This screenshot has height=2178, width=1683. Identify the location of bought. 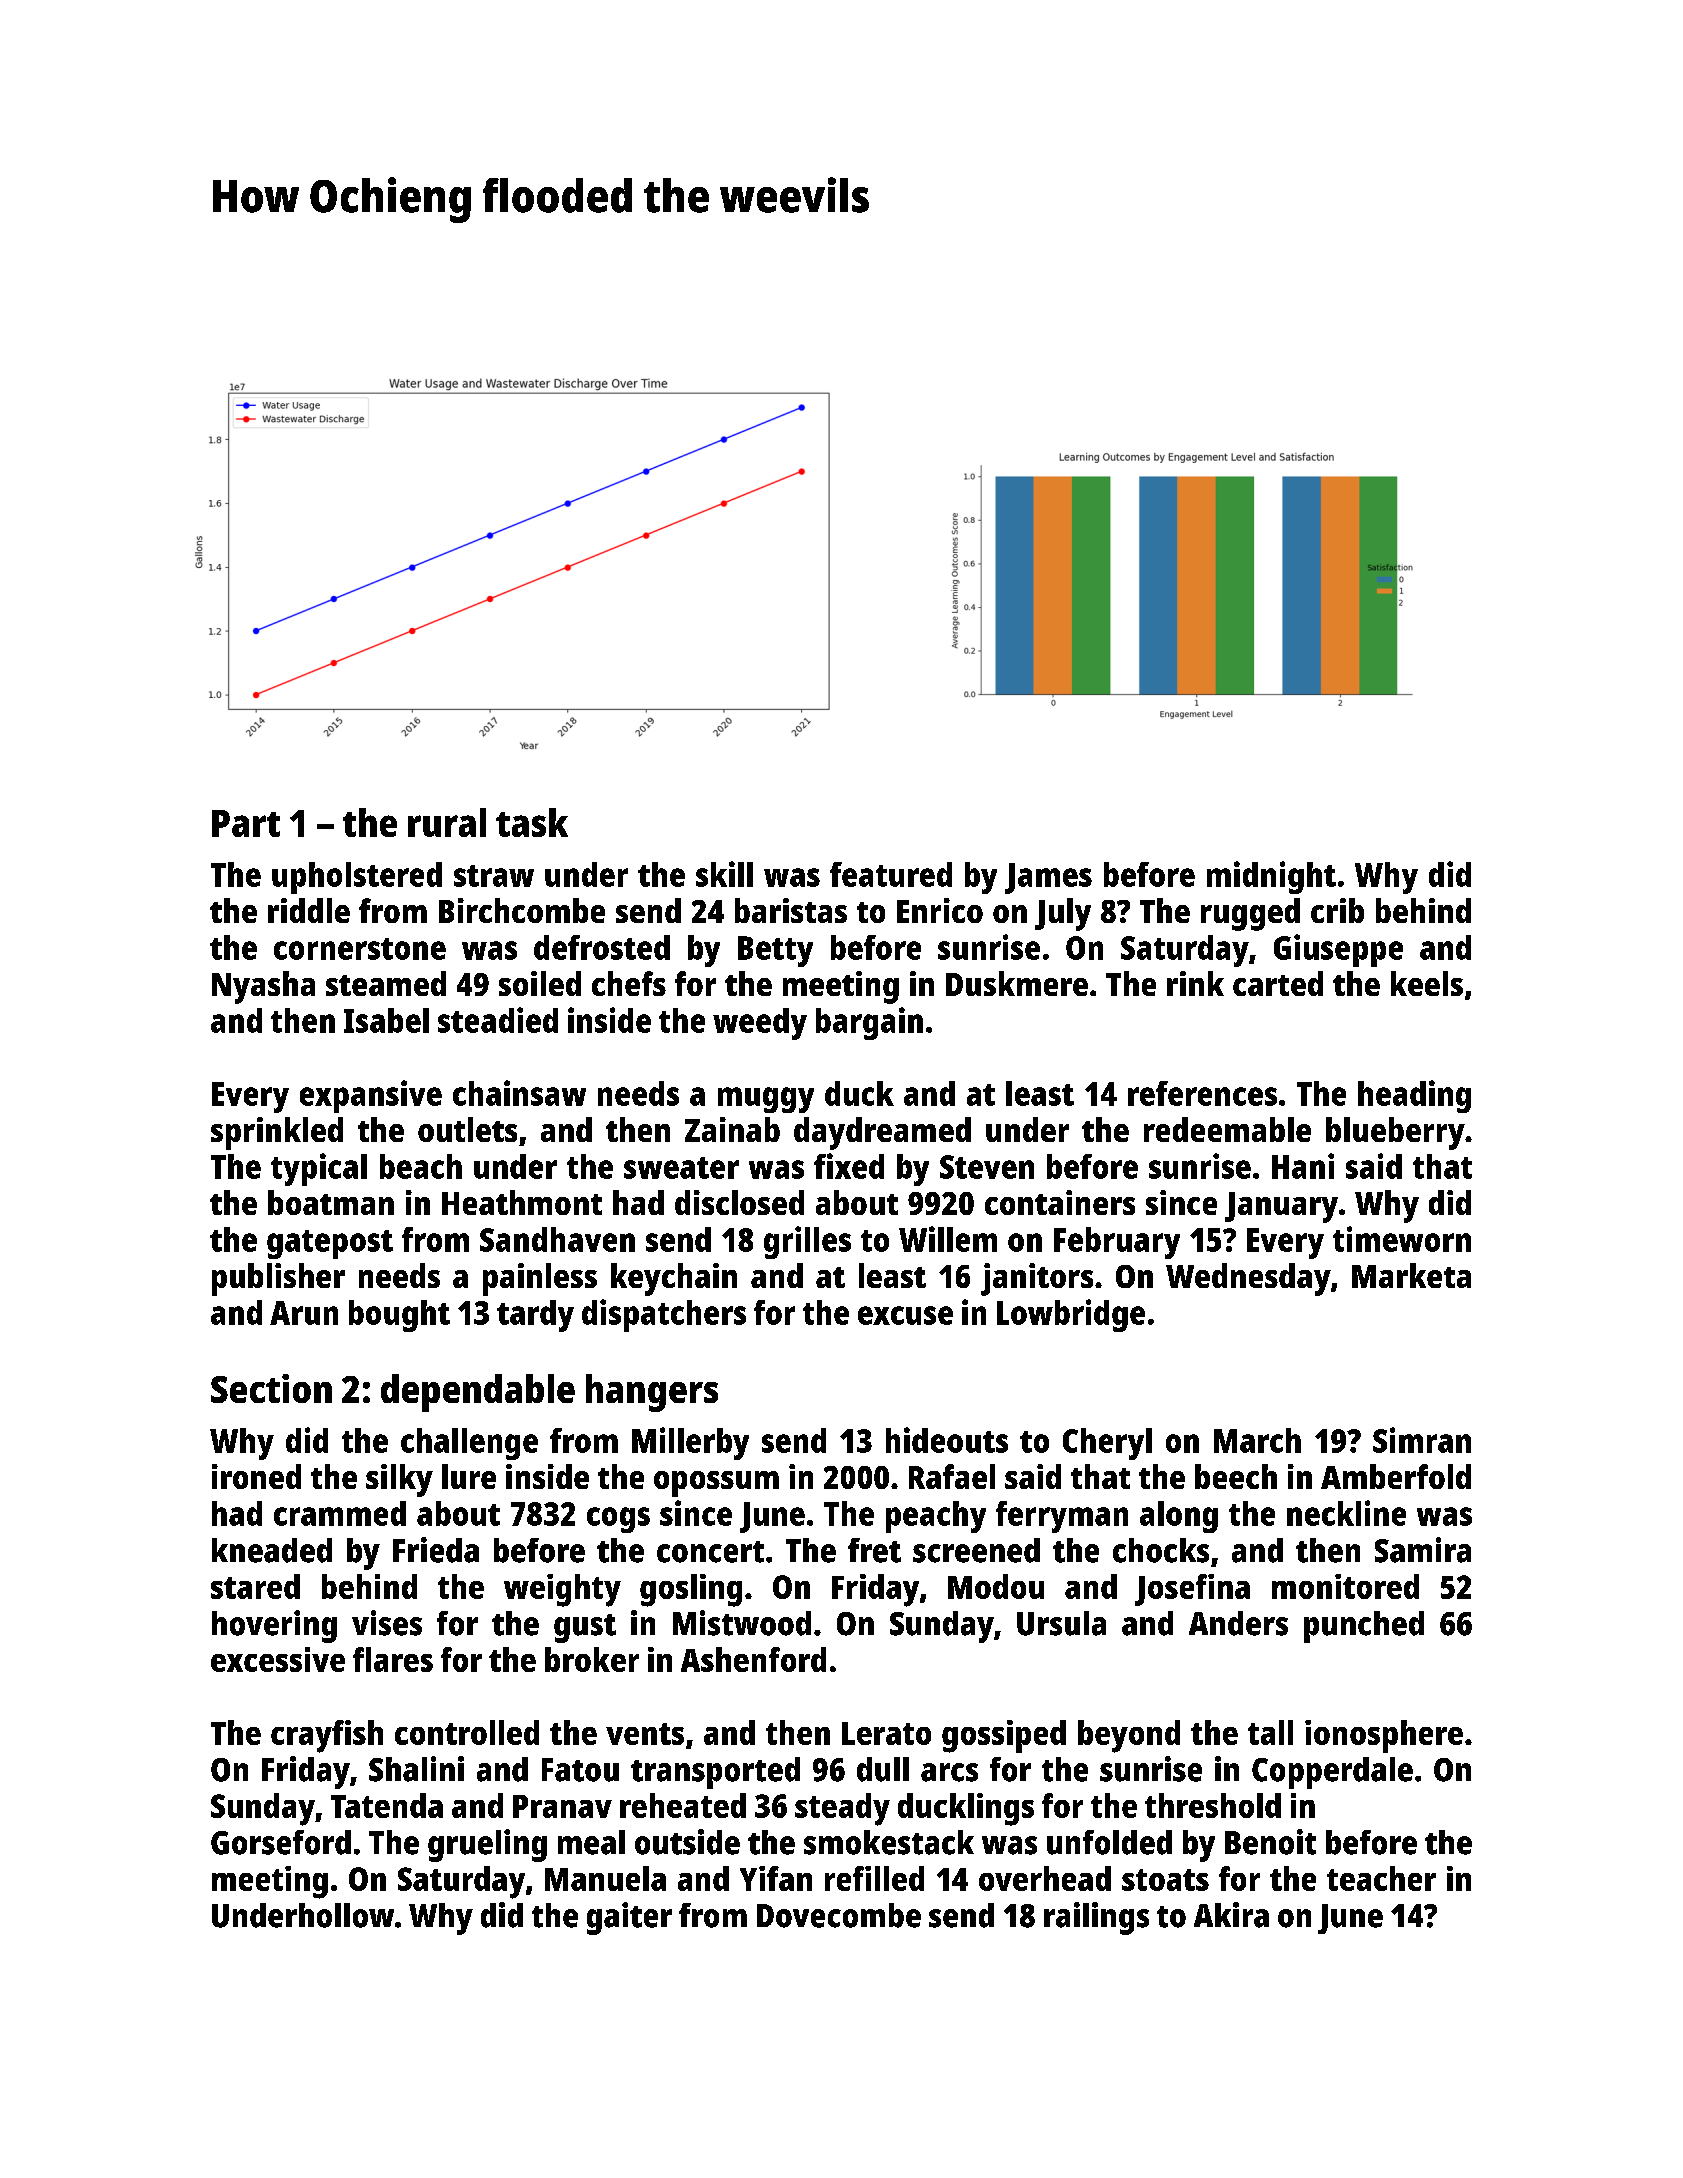
(399, 1316).
